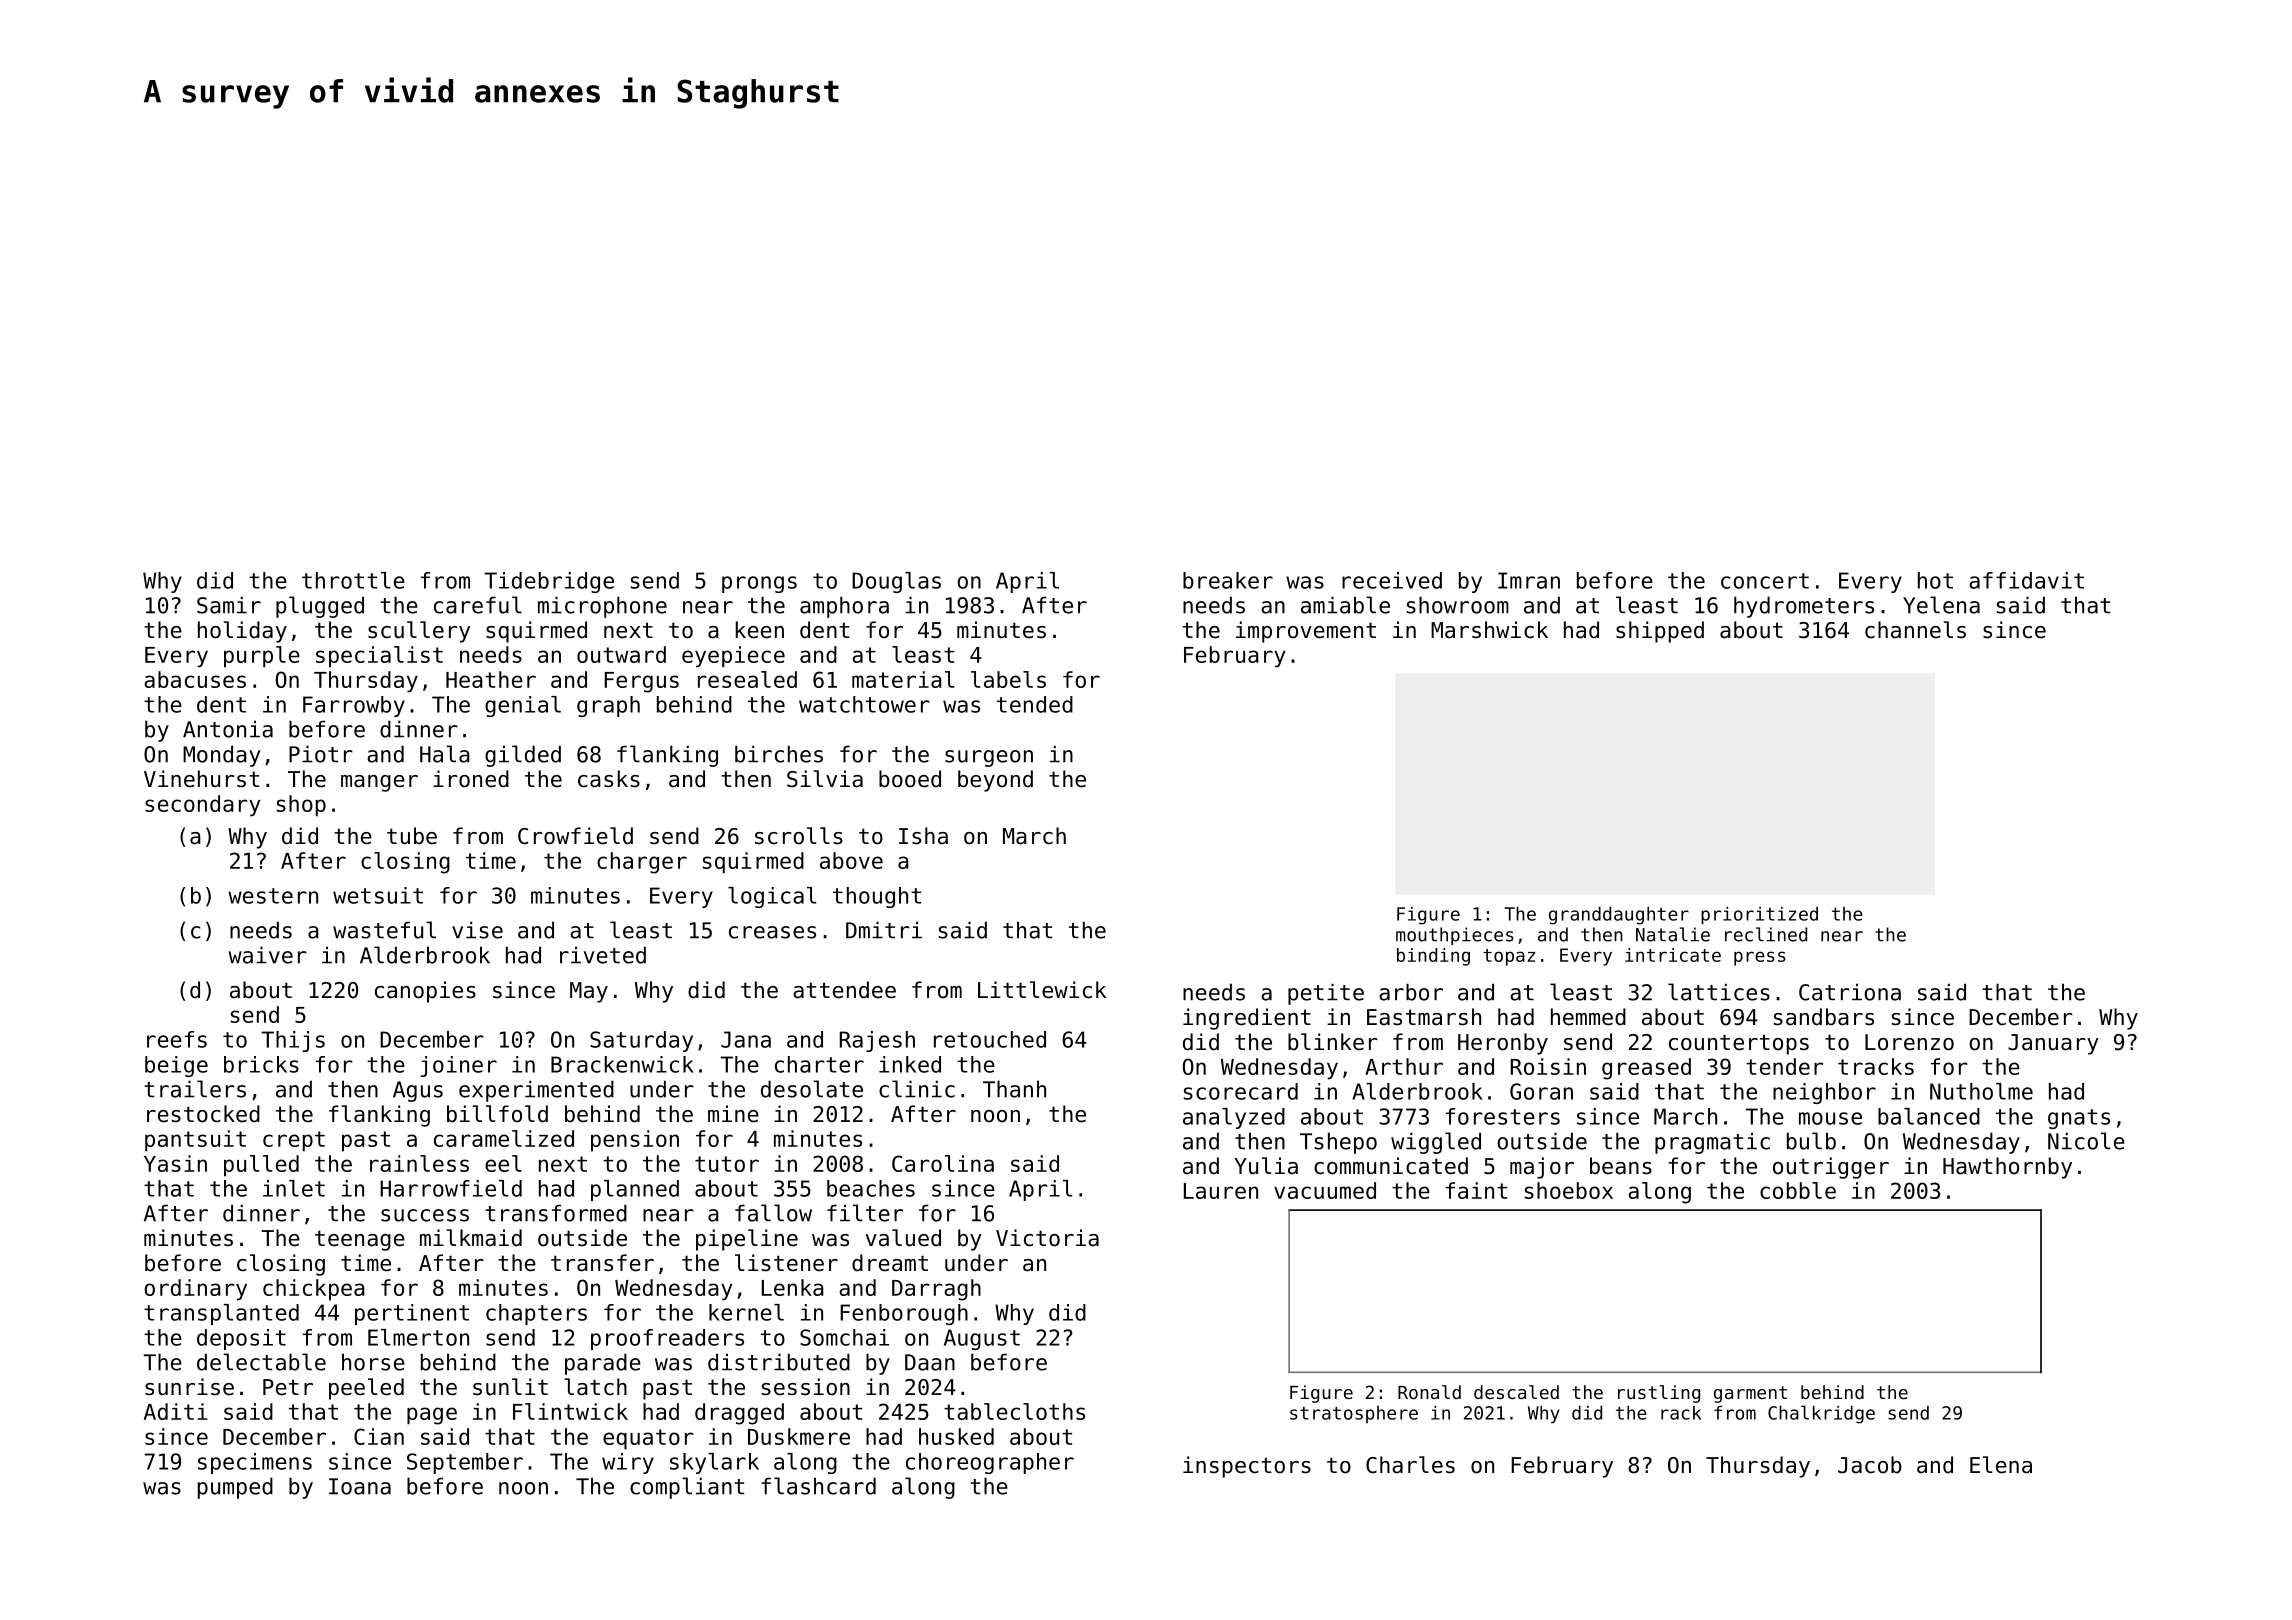 The image size is (2292, 1620). I want to click on Hawthornby, so click(2007, 1168).
